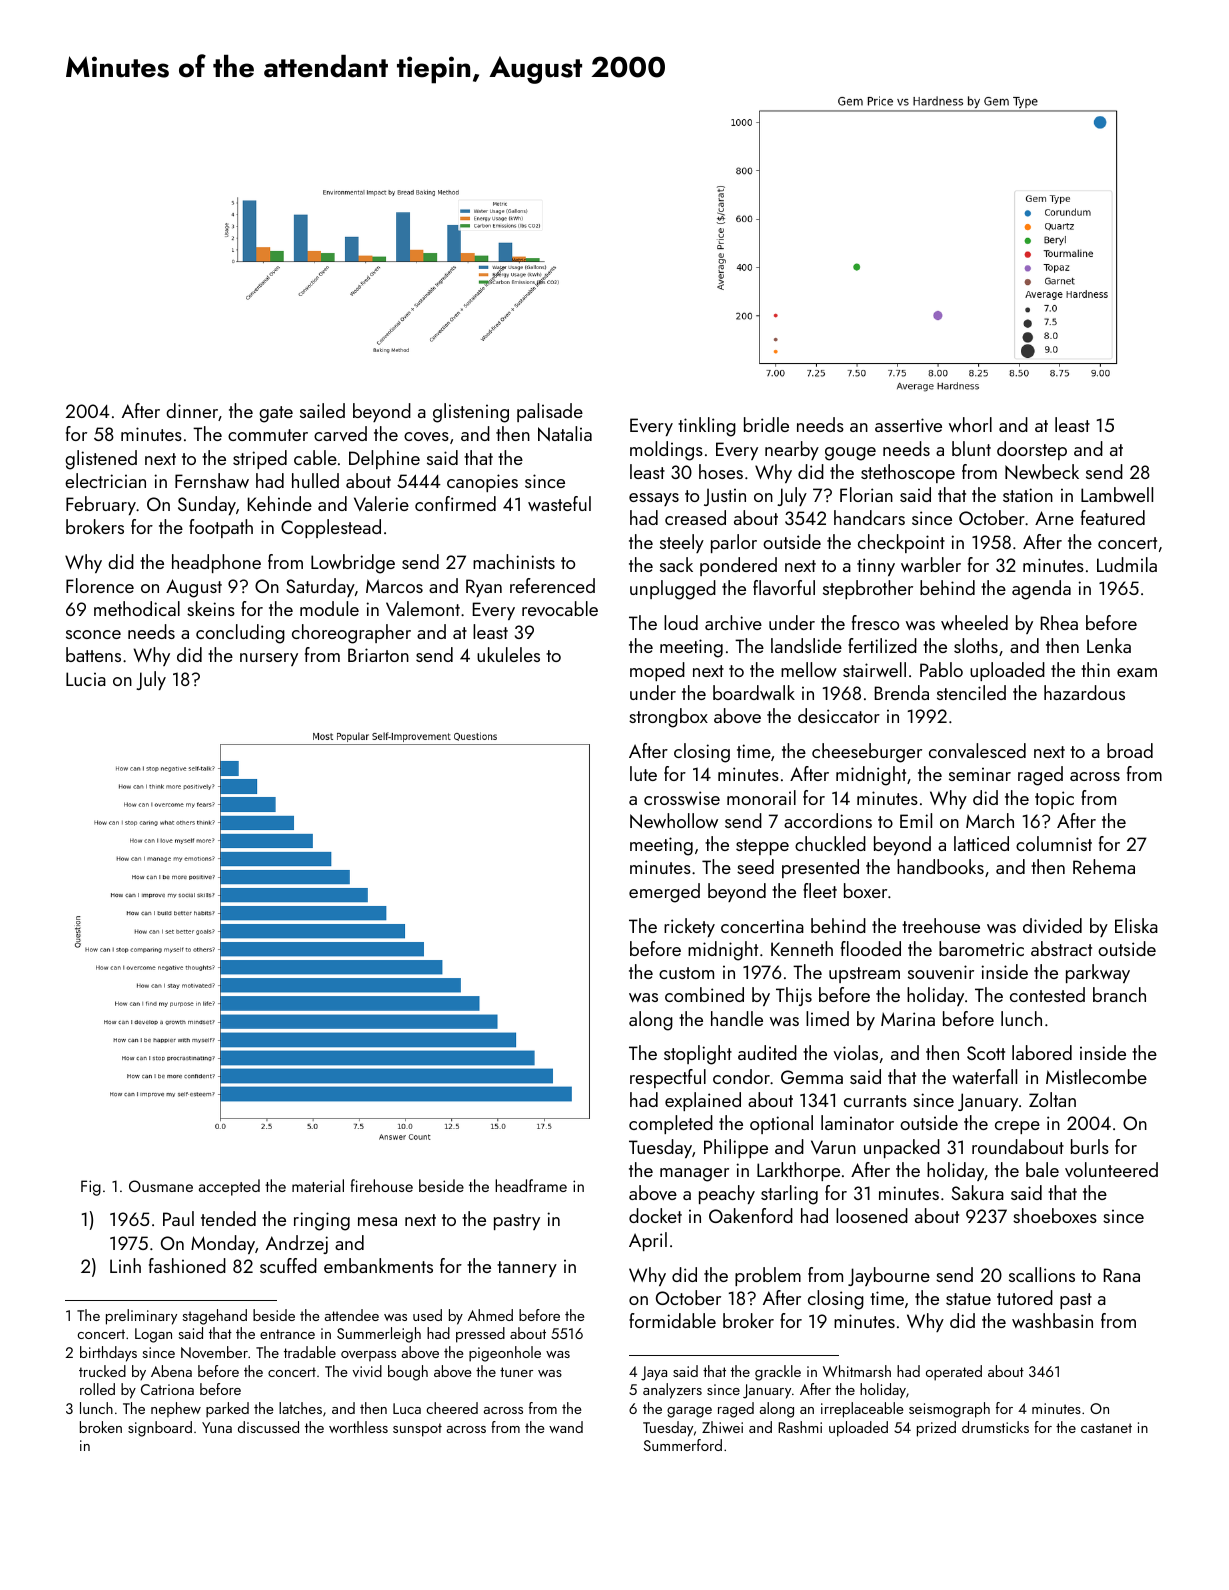 The width and height of the screenshot is (1229, 1590). Describe the element at coordinates (1106, 1428) in the screenshot. I see `castanet` at that location.
